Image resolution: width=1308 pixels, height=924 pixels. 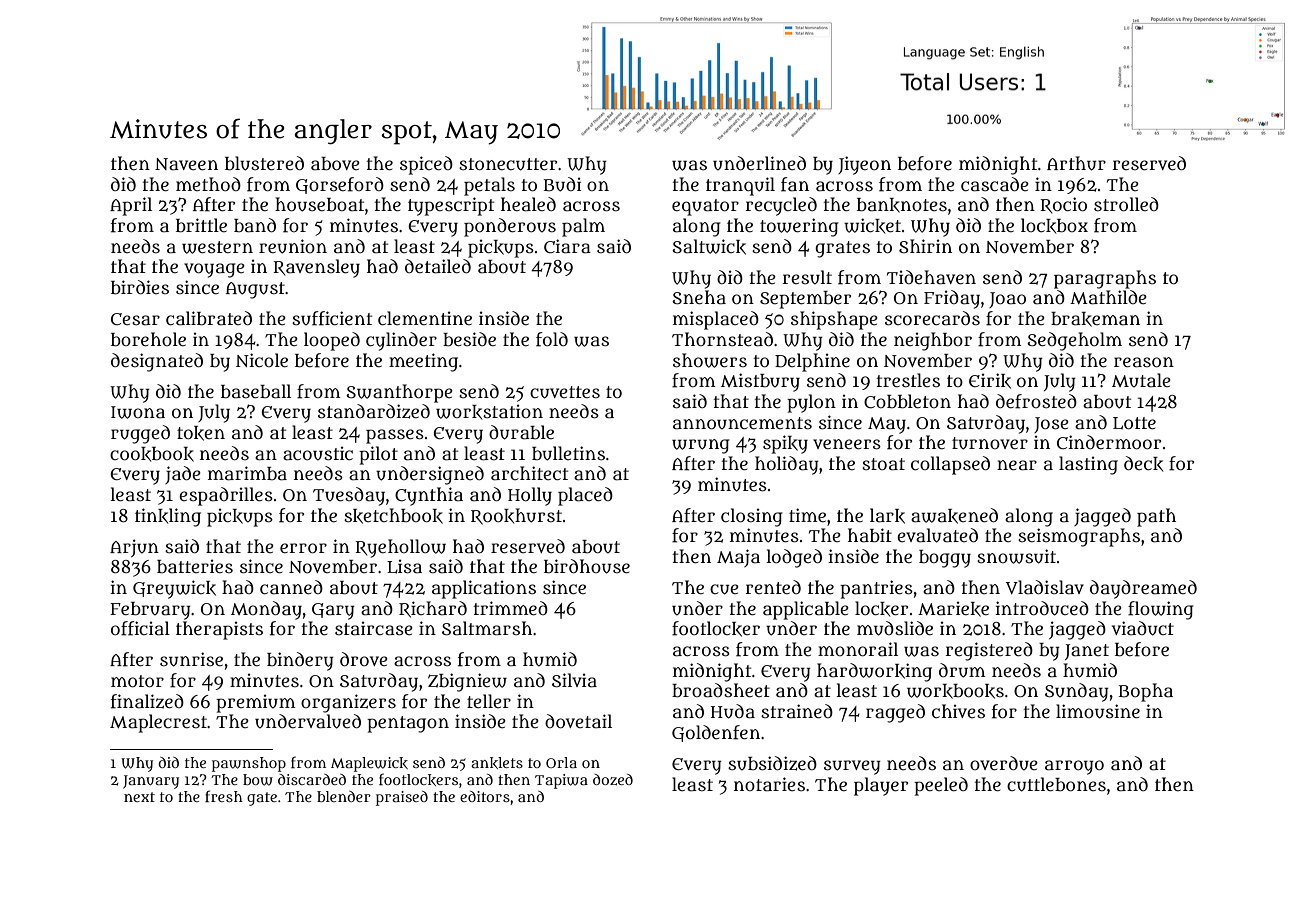 I want to click on pentagon, so click(x=408, y=724).
